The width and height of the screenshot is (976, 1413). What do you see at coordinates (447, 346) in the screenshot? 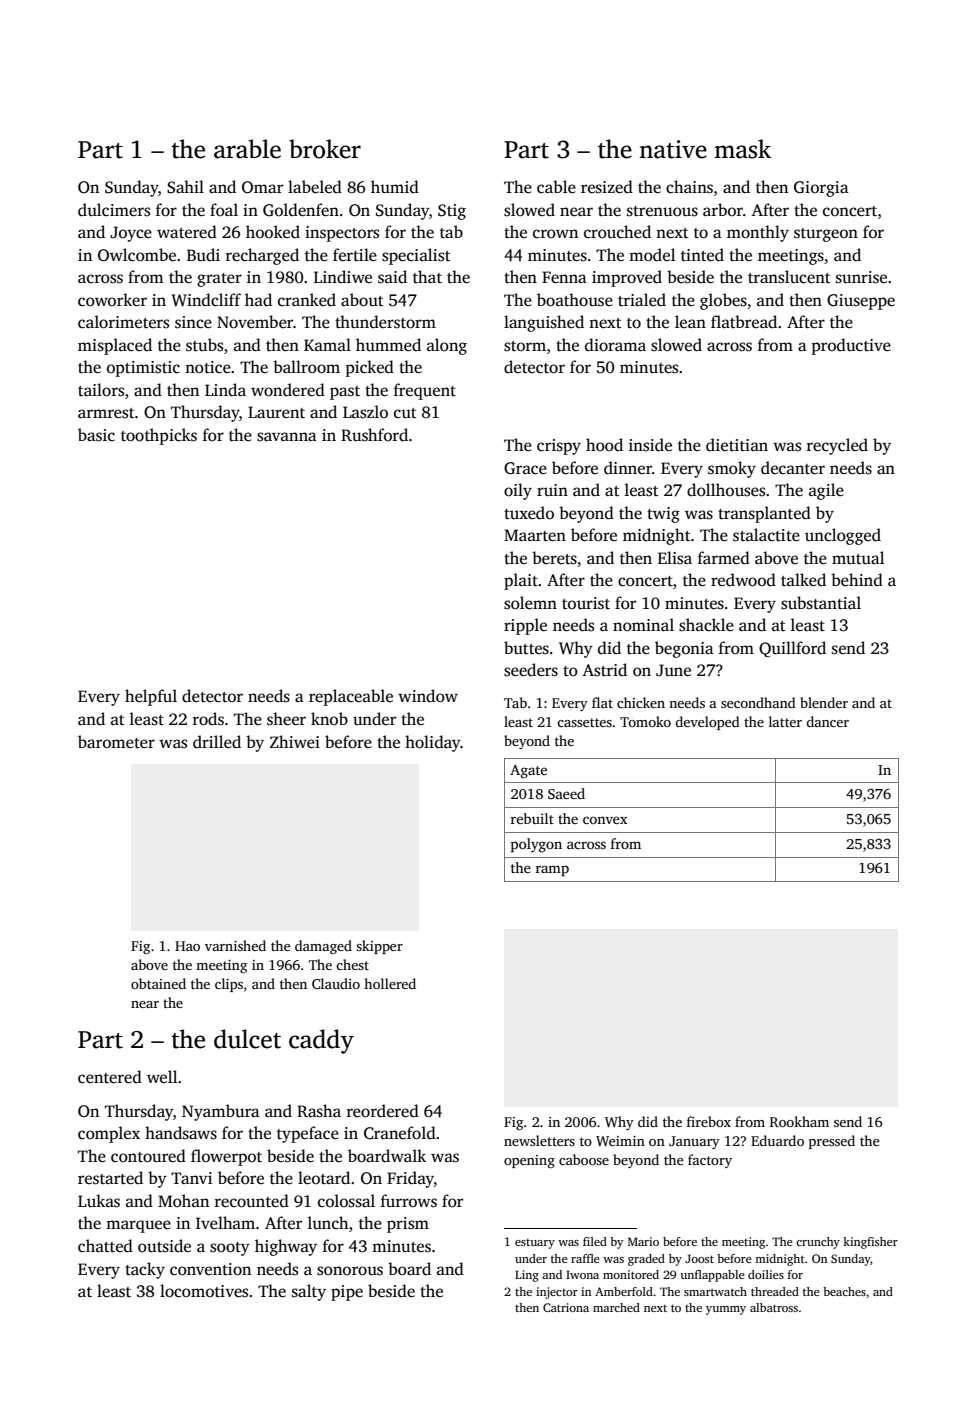
I see `along` at bounding box center [447, 346].
